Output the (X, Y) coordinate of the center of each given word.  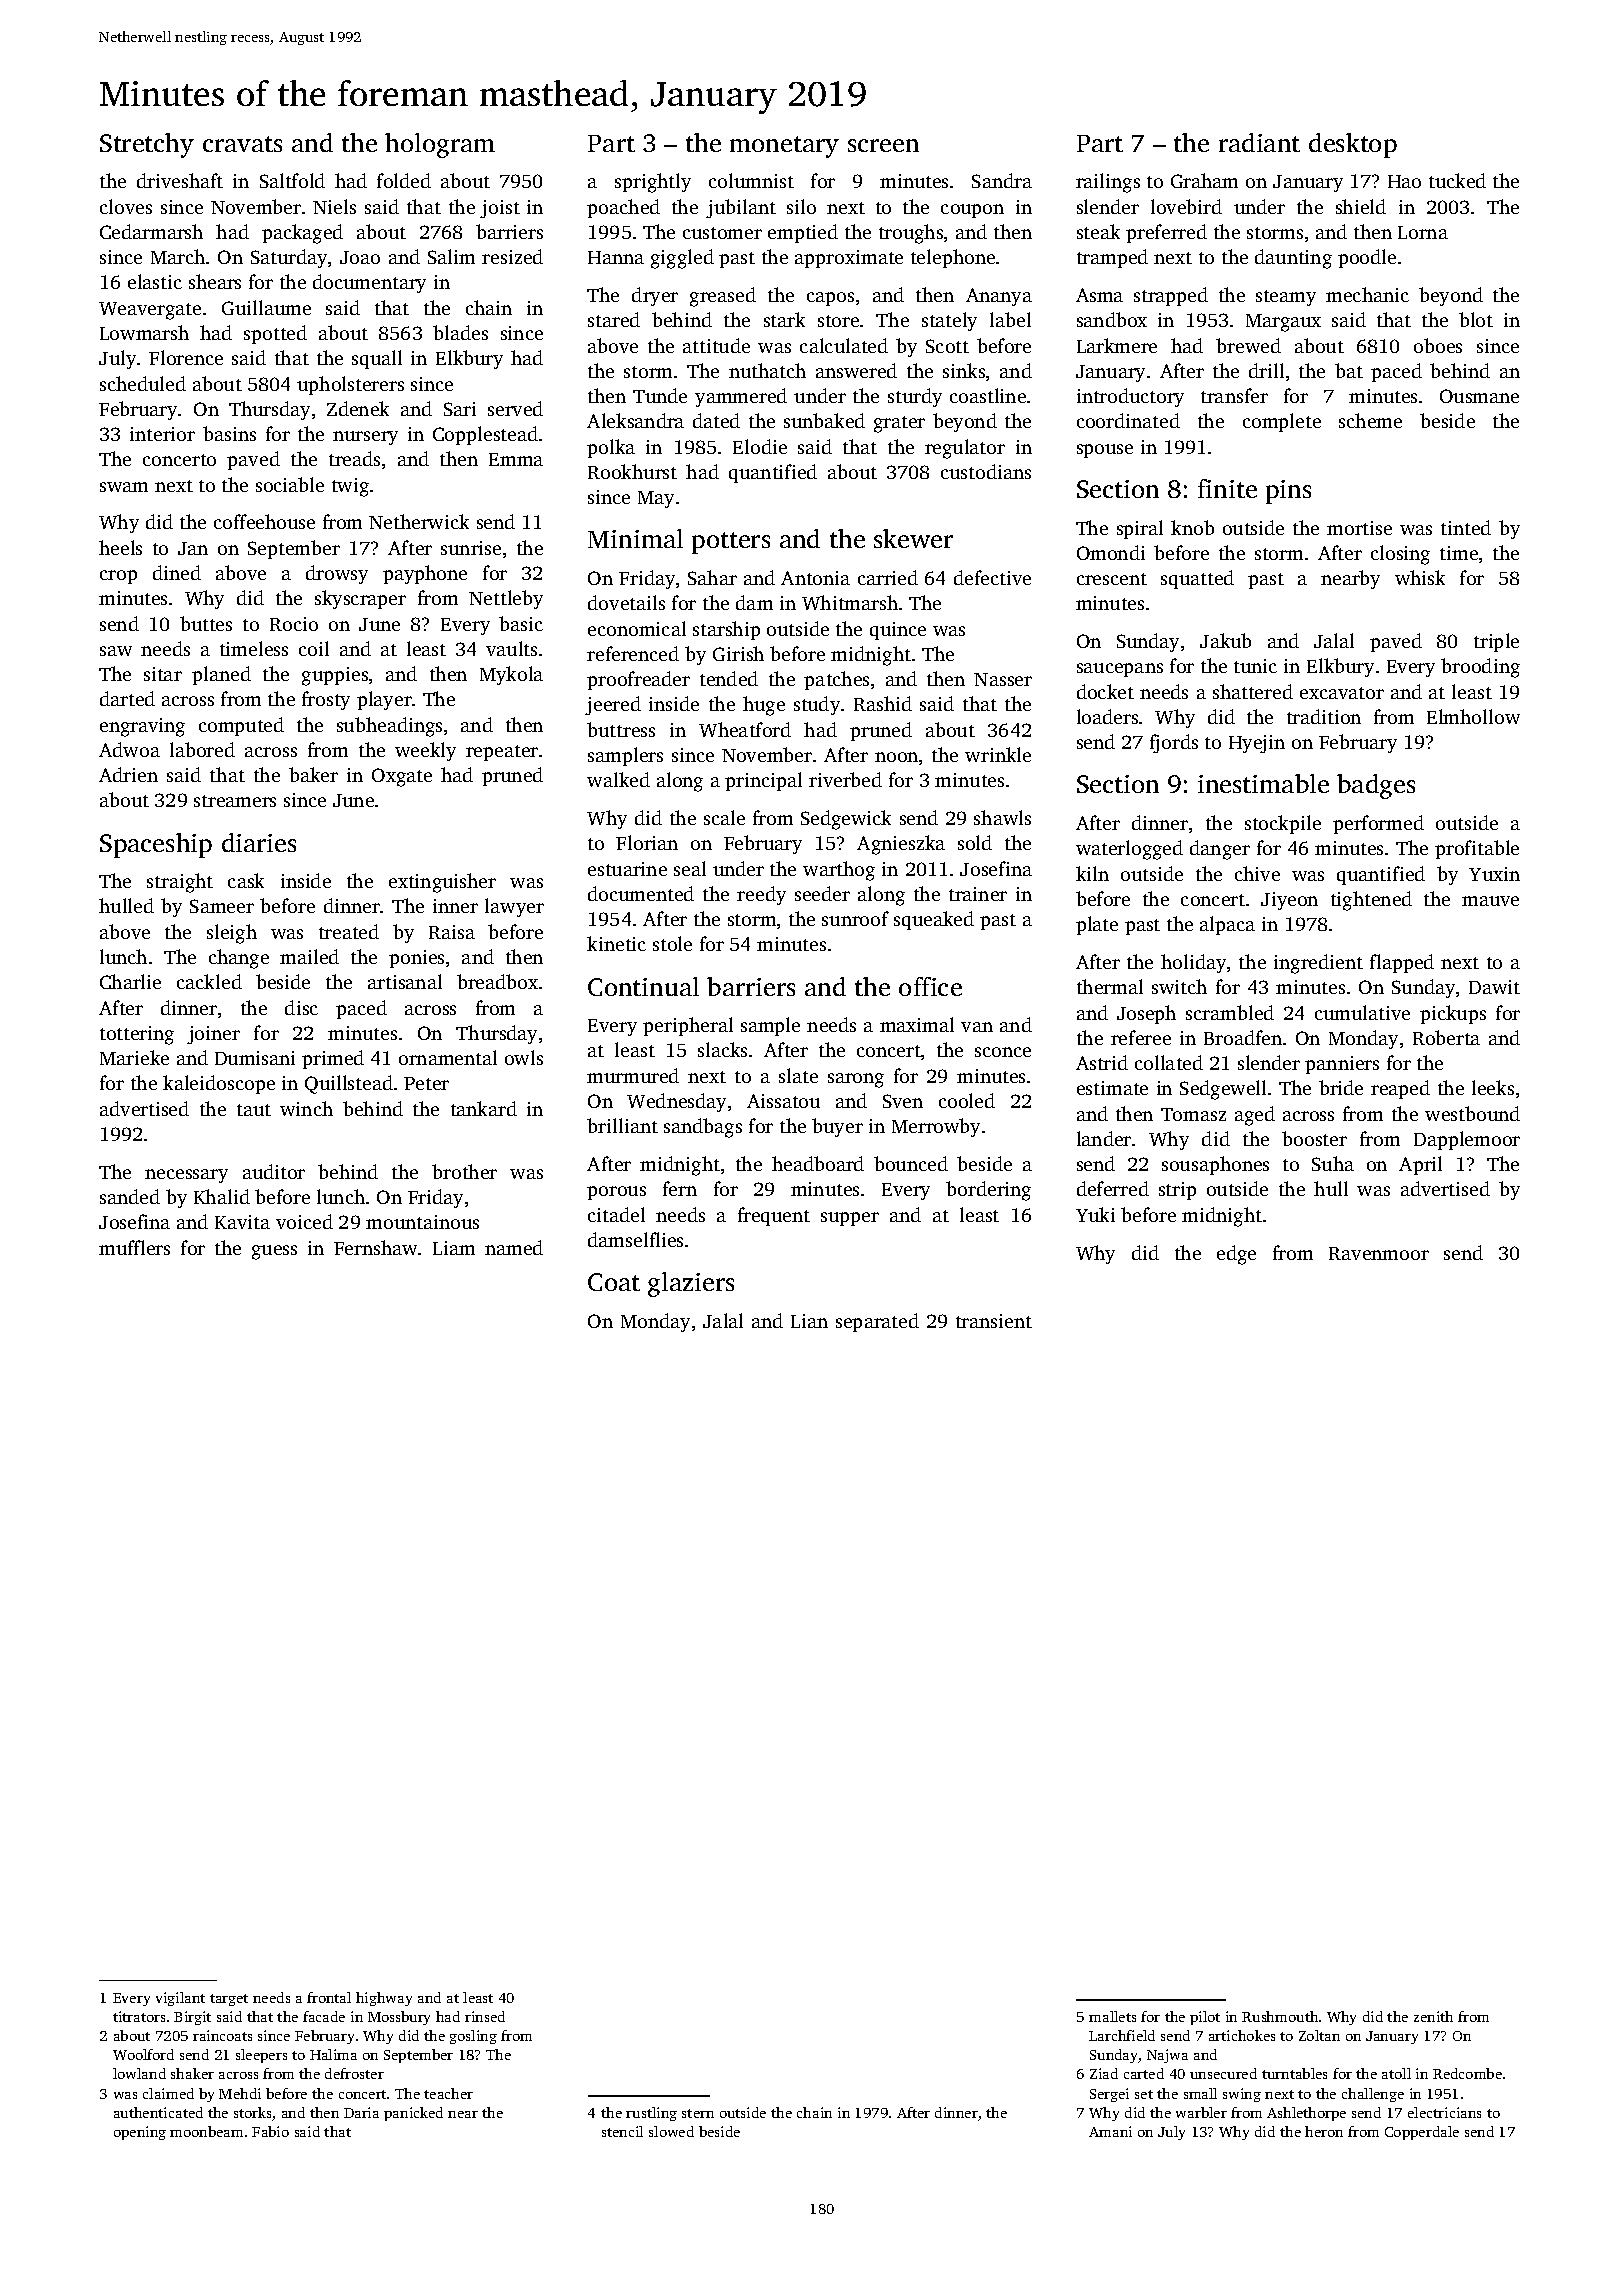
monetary (784, 147)
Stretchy (147, 145)
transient (994, 1321)
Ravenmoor (1379, 1253)
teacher (448, 2093)
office (930, 986)
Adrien (128, 774)
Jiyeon (1289, 901)
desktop (1353, 145)
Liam (454, 1248)
